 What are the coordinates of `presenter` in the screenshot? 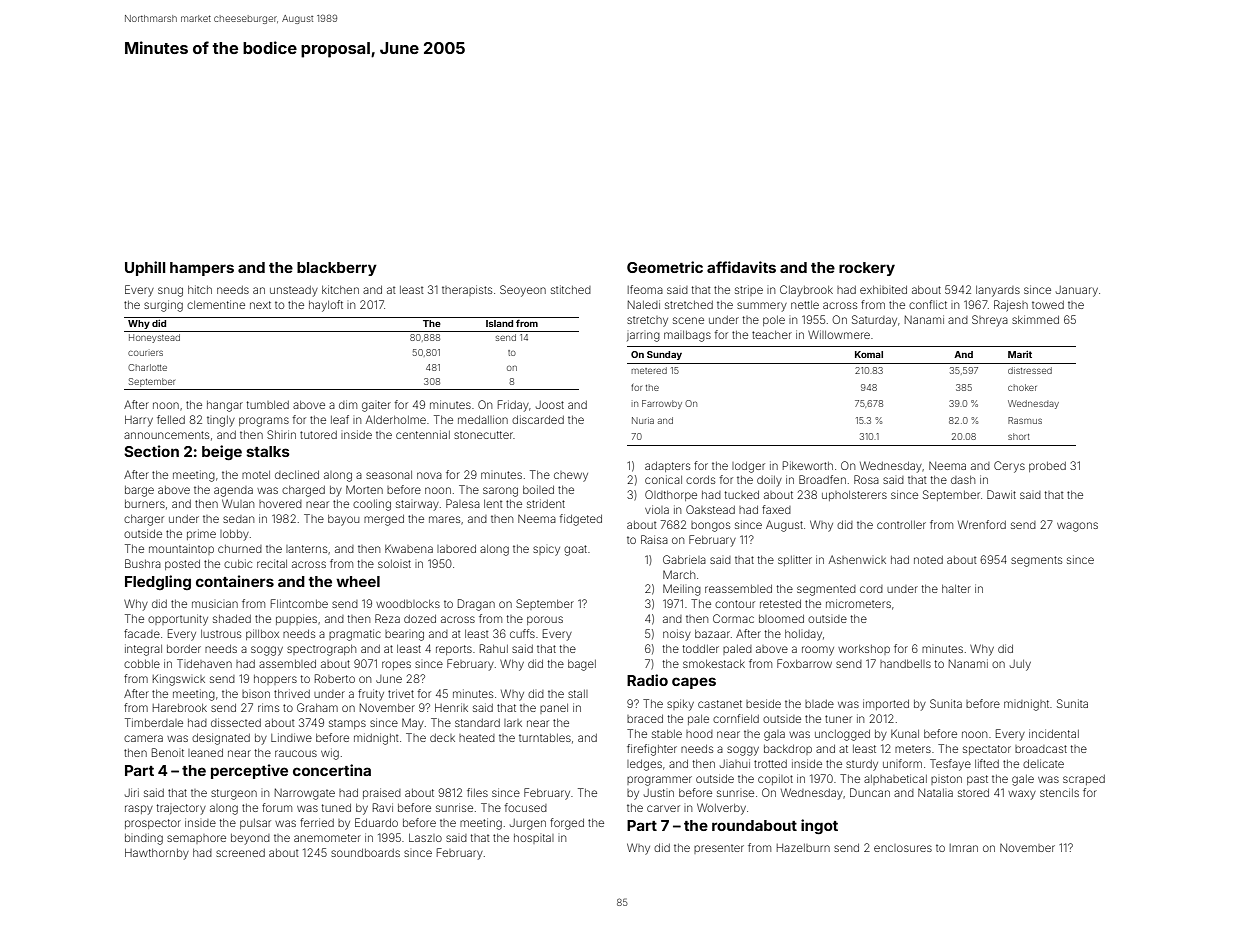 It's located at (719, 849).
